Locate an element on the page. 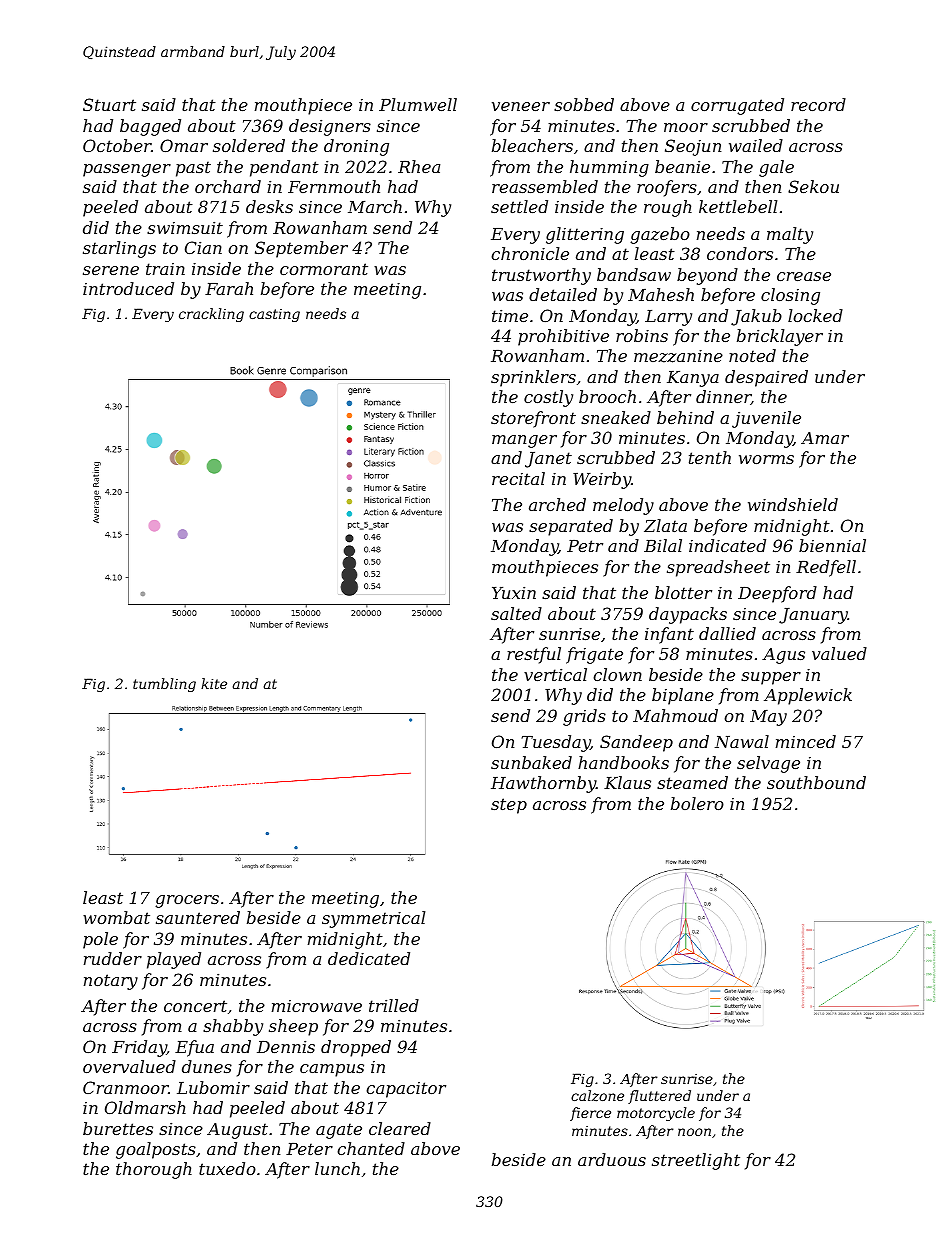 The image size is (952, 1233). Agus is located at coordinates (783, 656).
